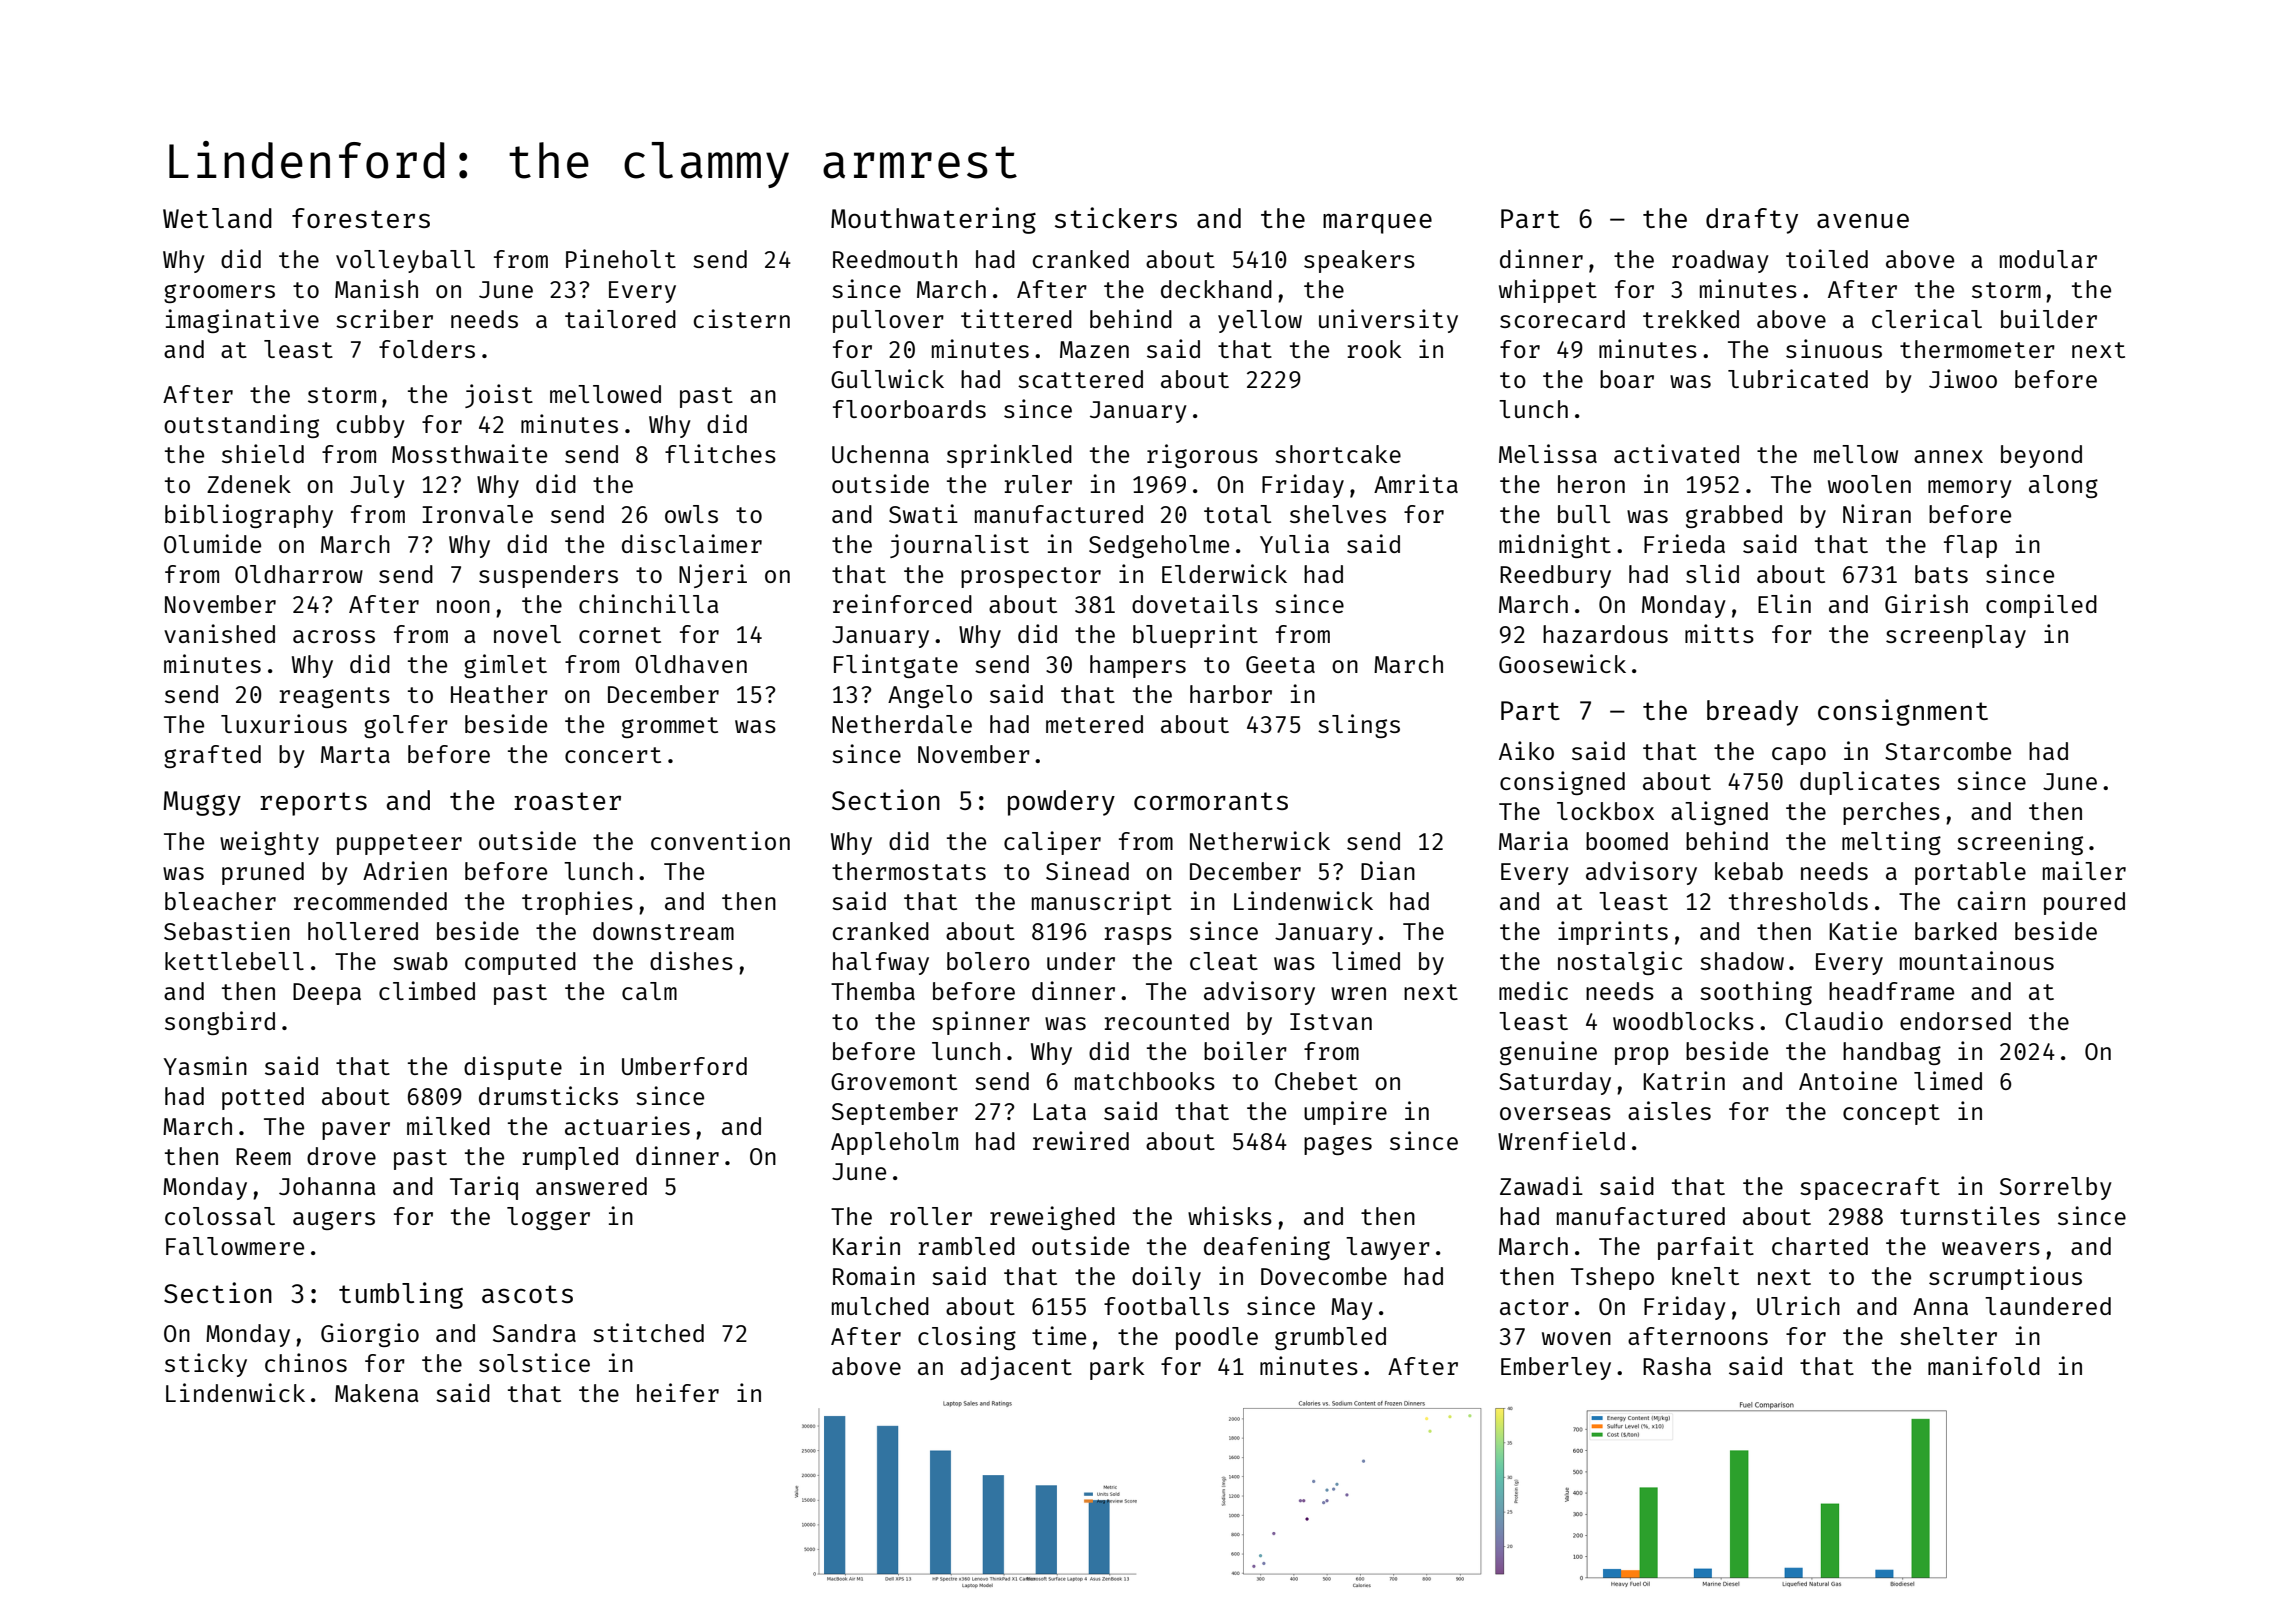  Describe the element at coordinates (1374, 349) in the page. I see `rook` at that location.
